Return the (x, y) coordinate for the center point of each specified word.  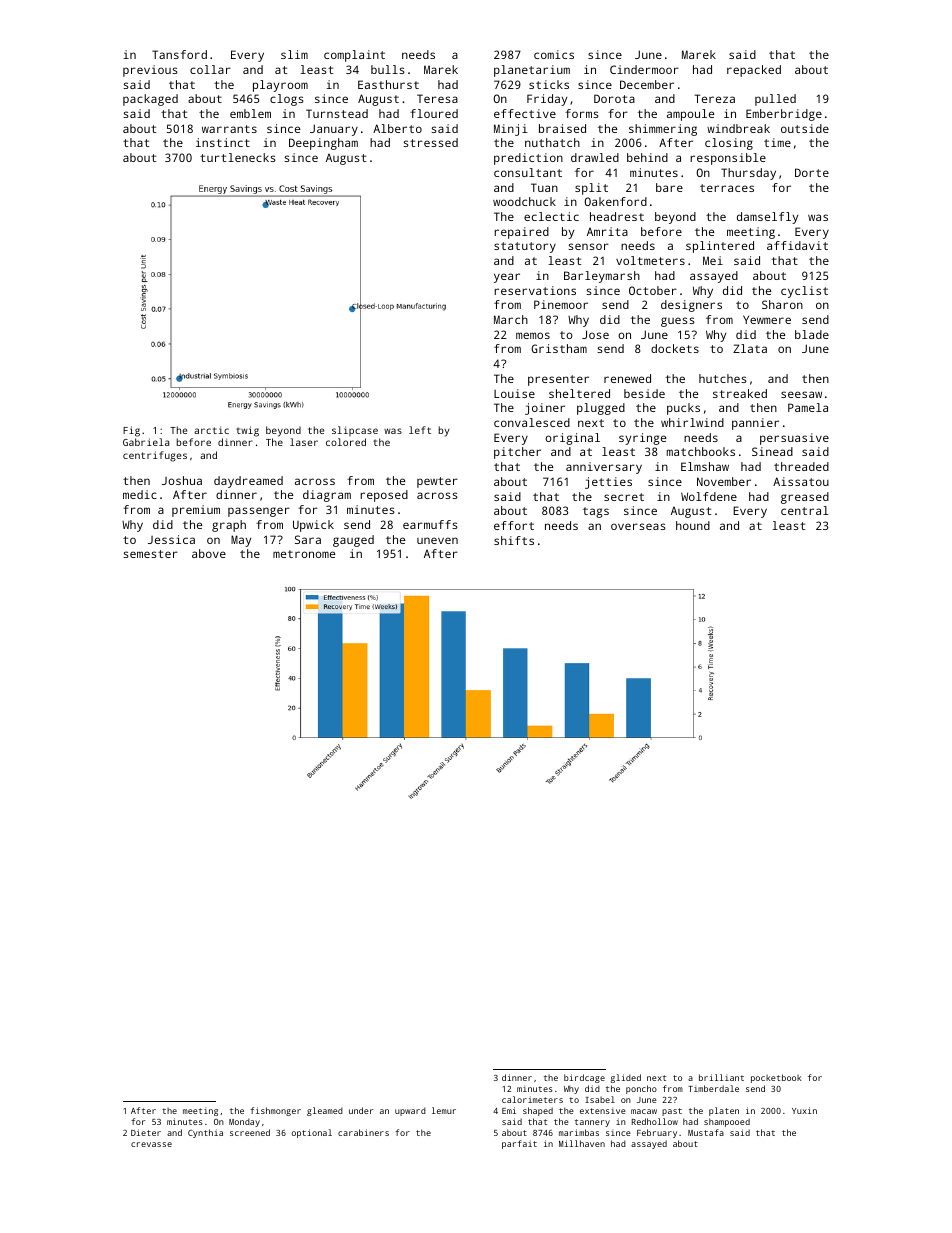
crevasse (151, 1144)
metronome (304, 554)
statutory (525, 247)
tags (596, 512)
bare (669, 187)
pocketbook (776, 1078)
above (209, 553)
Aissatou (801, 481)
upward (410, 1111)
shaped (538, 1111)
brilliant (721, 1077)
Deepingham (323, 144)
